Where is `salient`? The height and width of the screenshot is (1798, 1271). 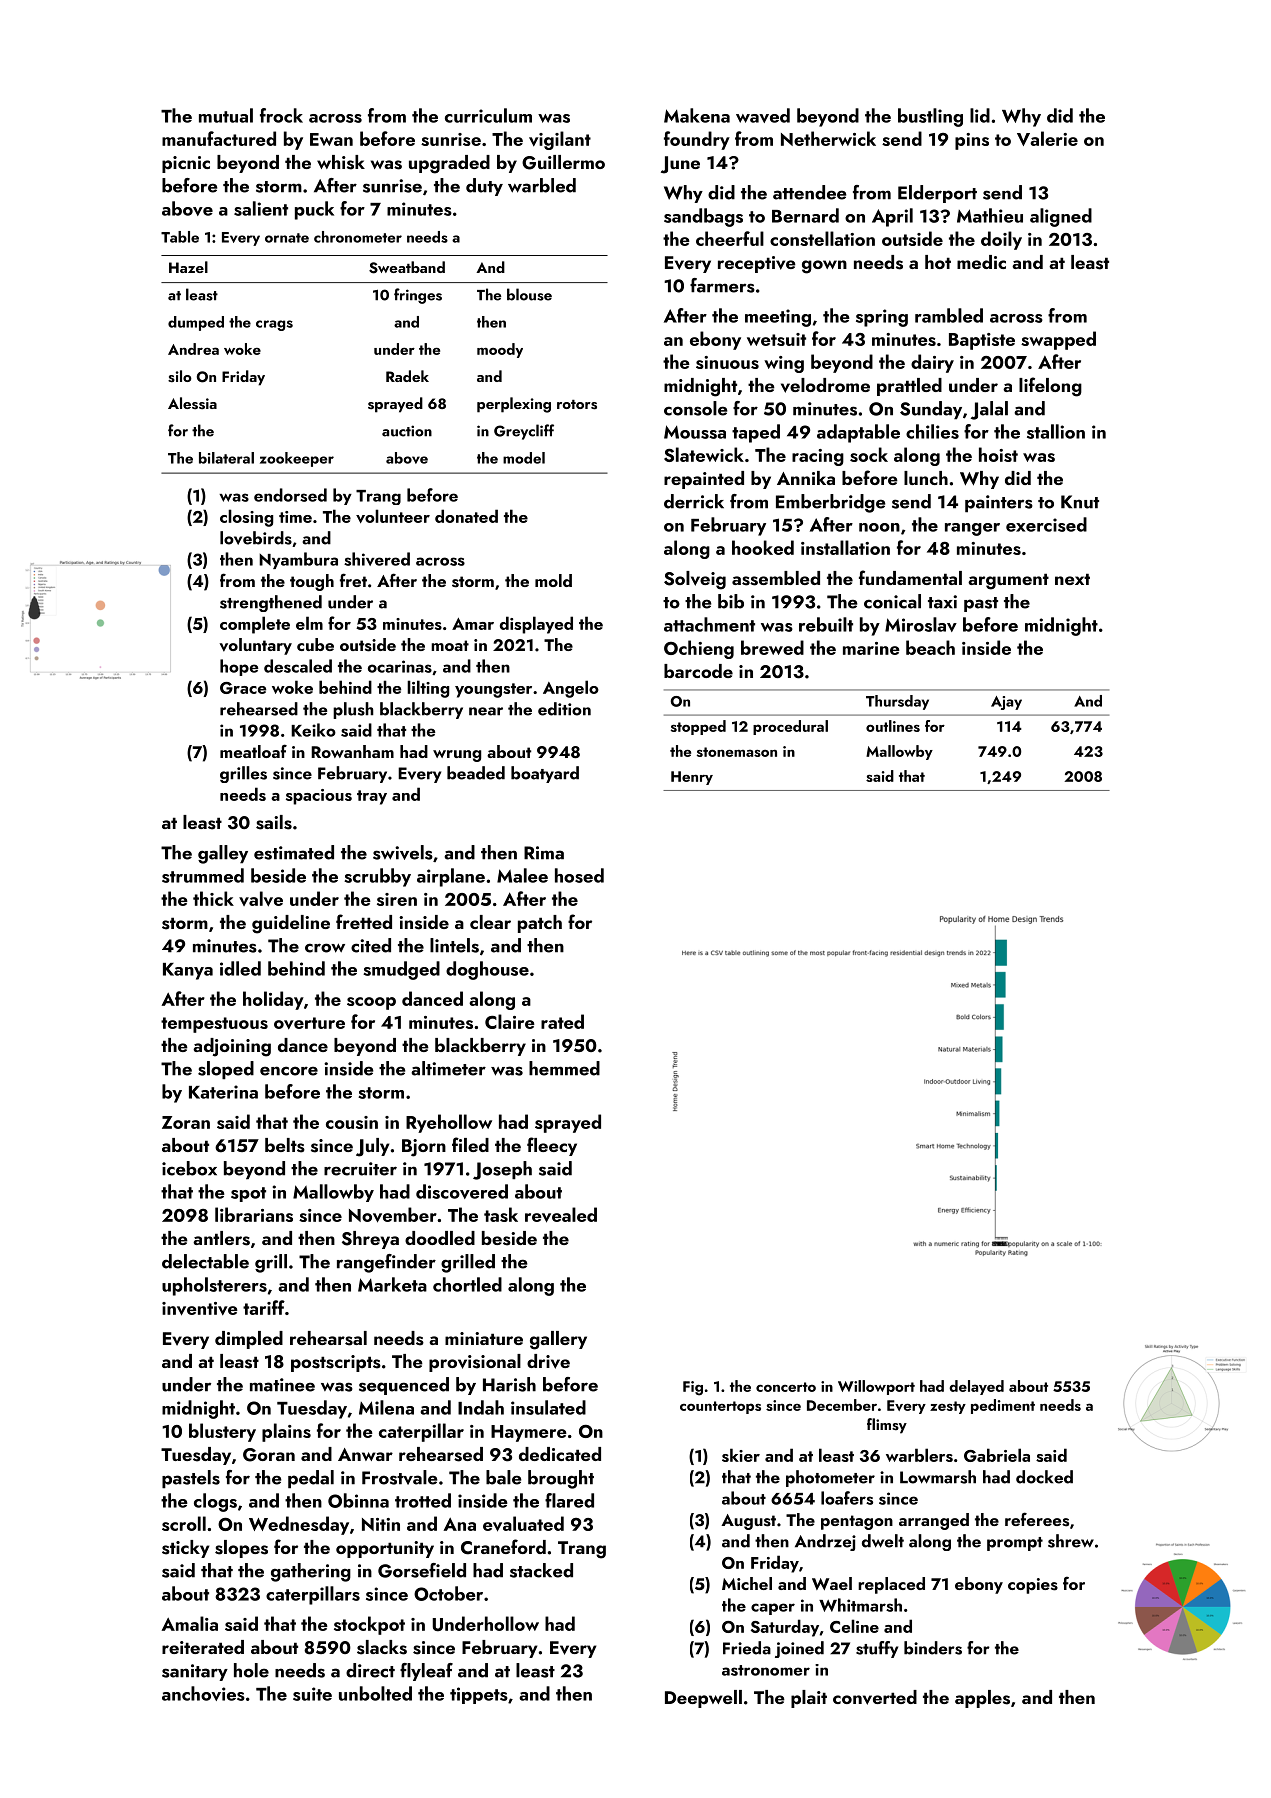
salient is located at coordinates (261, 208).
